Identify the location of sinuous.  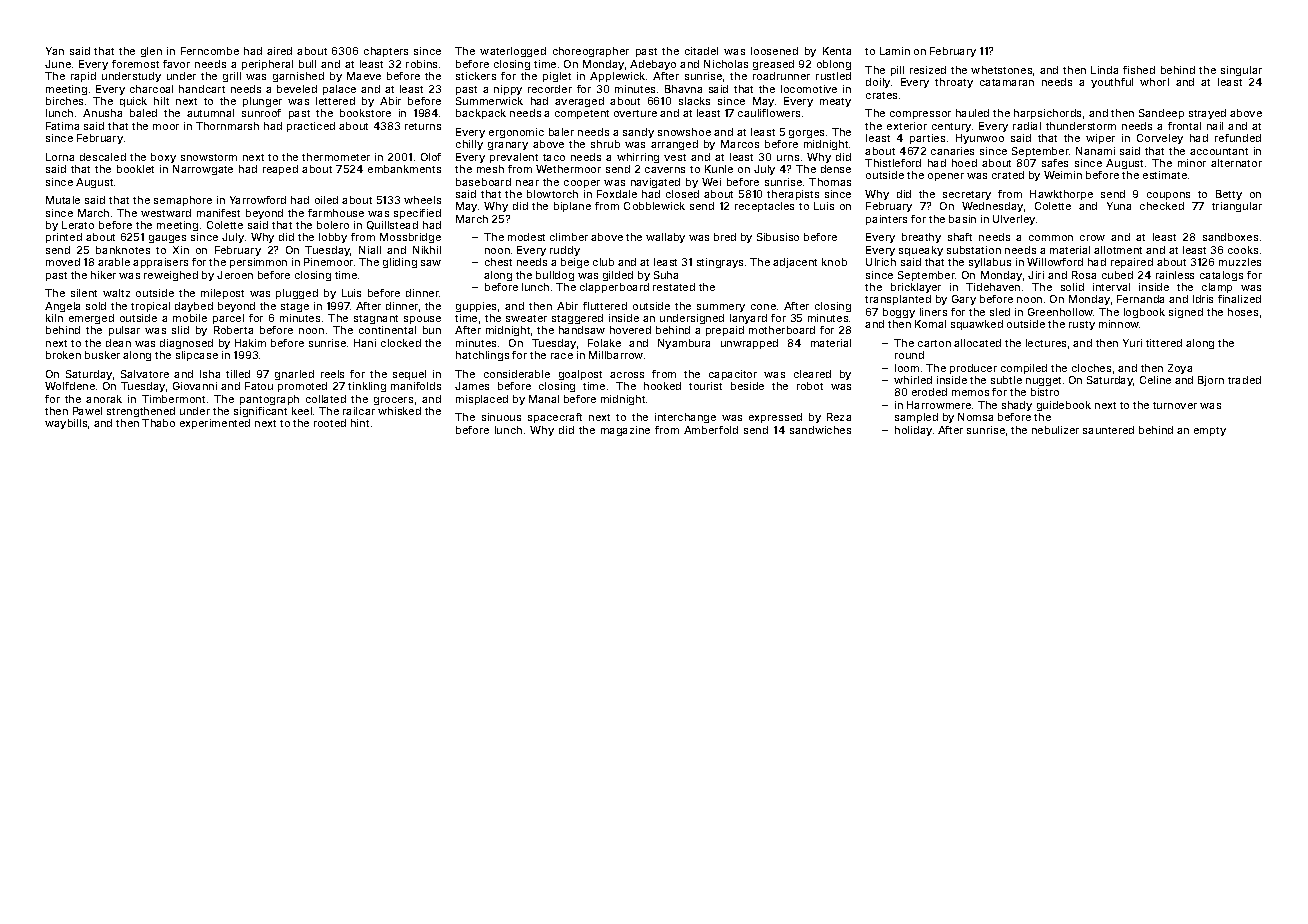
(501, 417).
